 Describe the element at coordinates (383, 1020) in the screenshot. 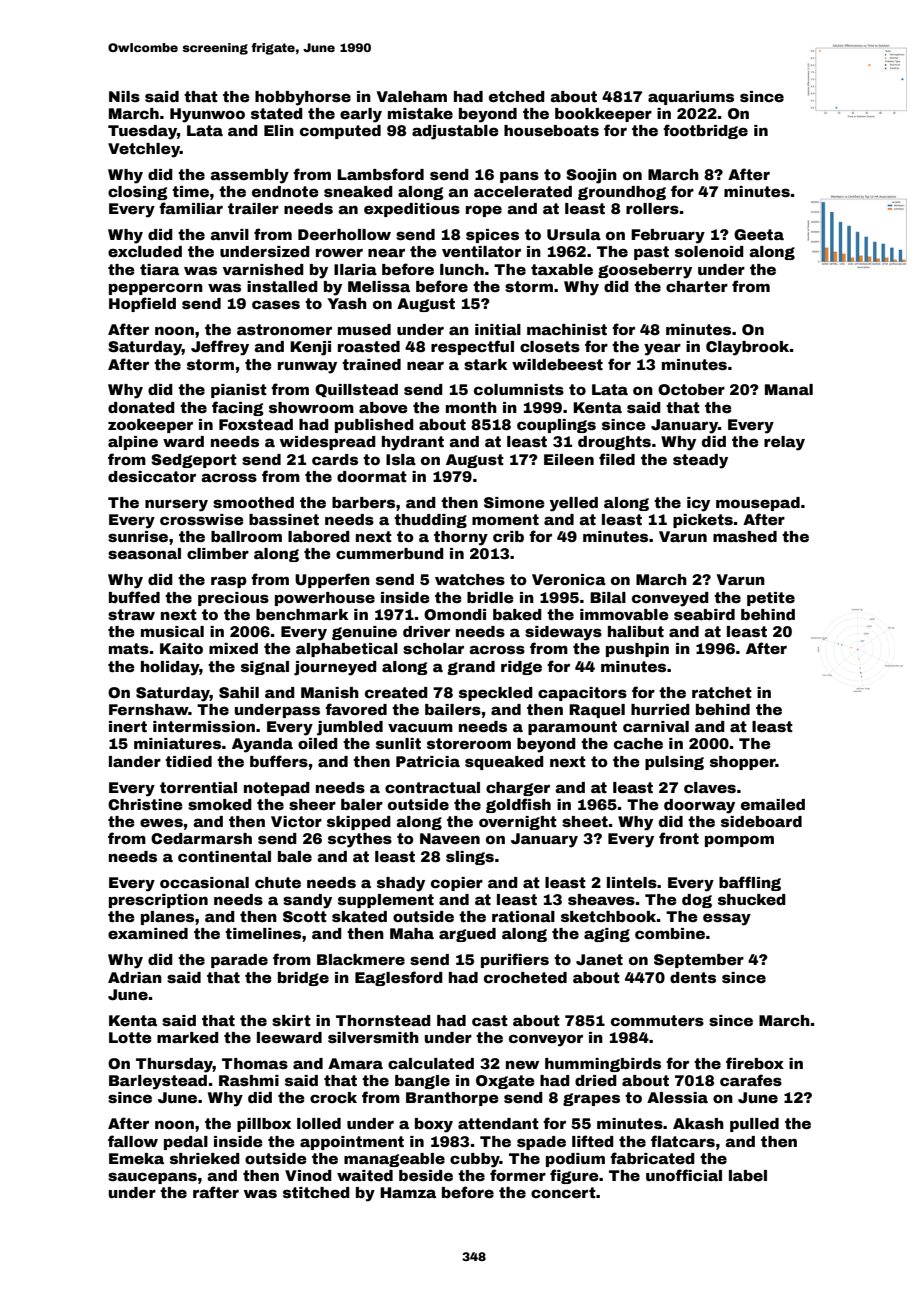

I see `Thornstead` at that location.
